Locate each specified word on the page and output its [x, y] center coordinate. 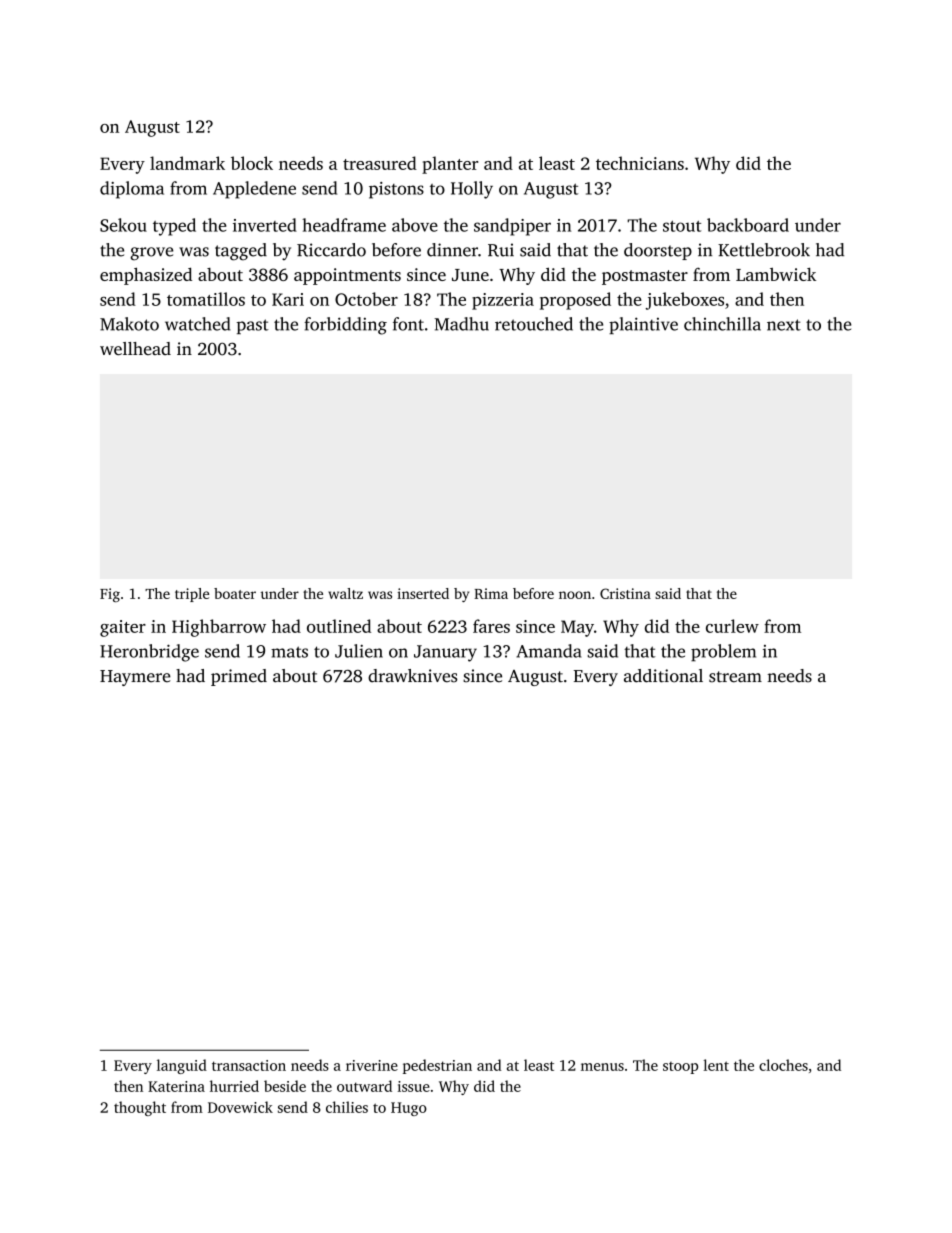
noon [575, 595]
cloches [783, 1065]
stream [735, 677]
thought [140, 1108]
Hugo [409, 1109]
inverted [265, 225]
